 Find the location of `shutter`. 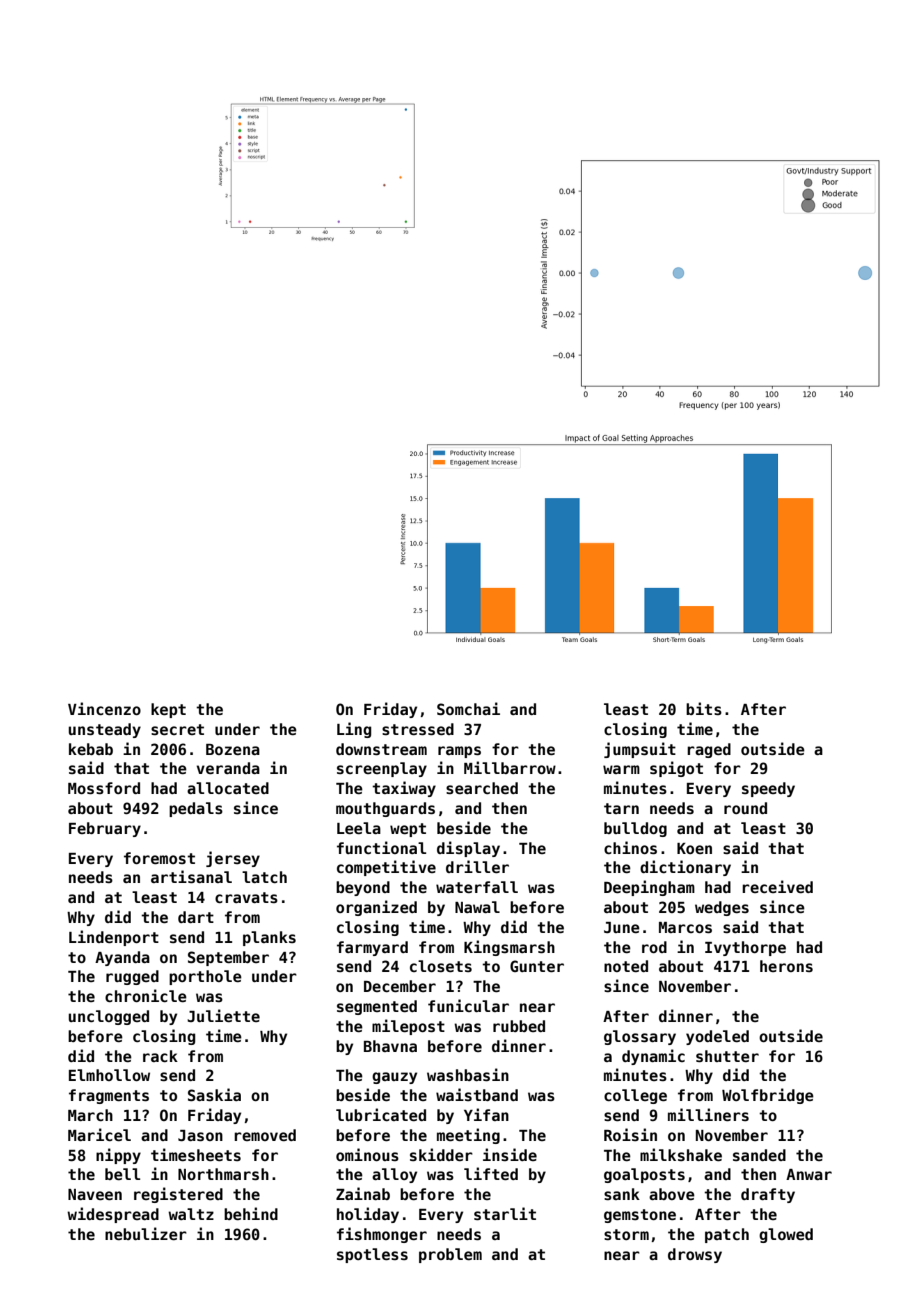

shutter is located at coordinates (727, 1056).
